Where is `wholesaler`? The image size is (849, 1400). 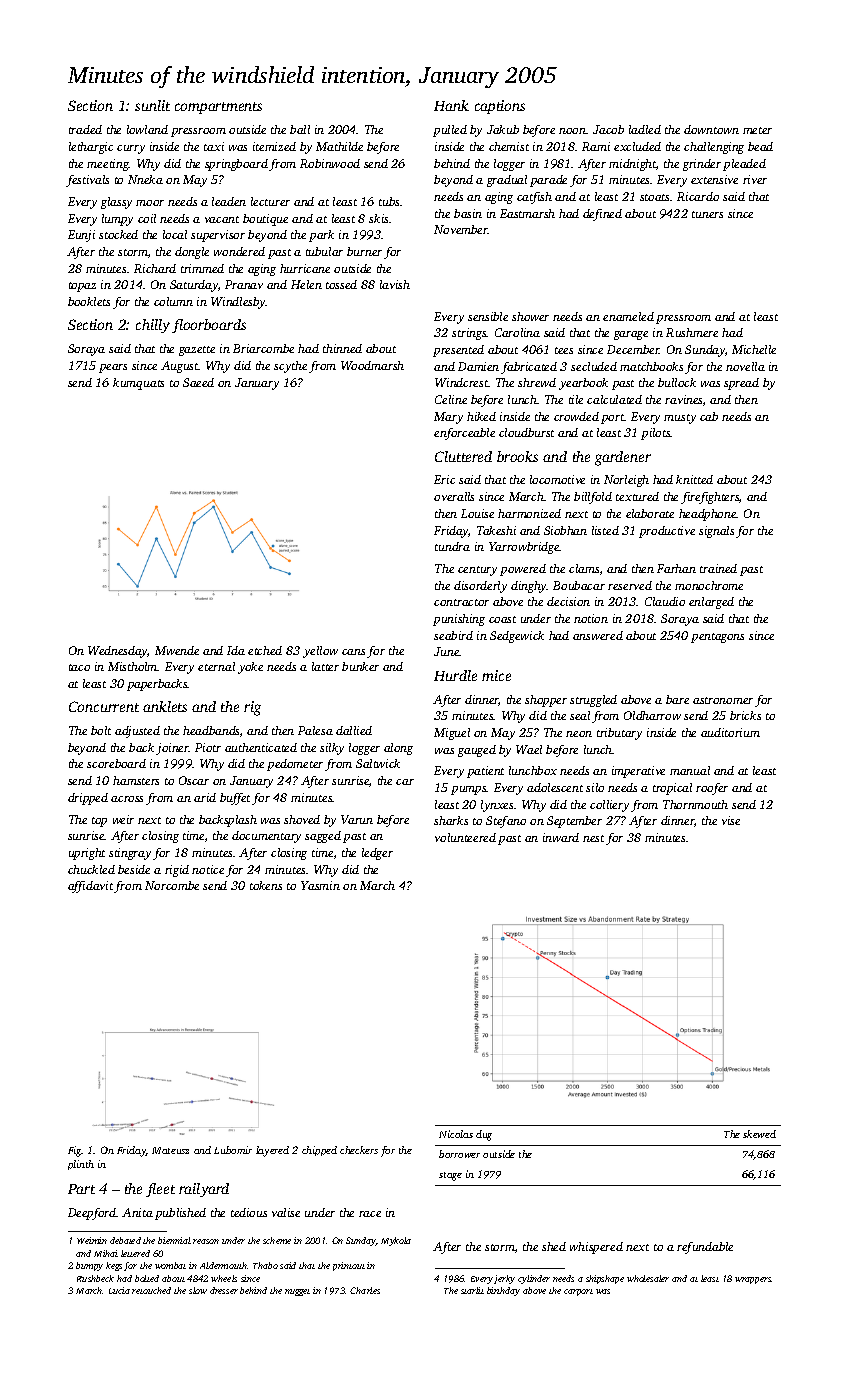
wholesaler is located at coordinates (648, 1278).
